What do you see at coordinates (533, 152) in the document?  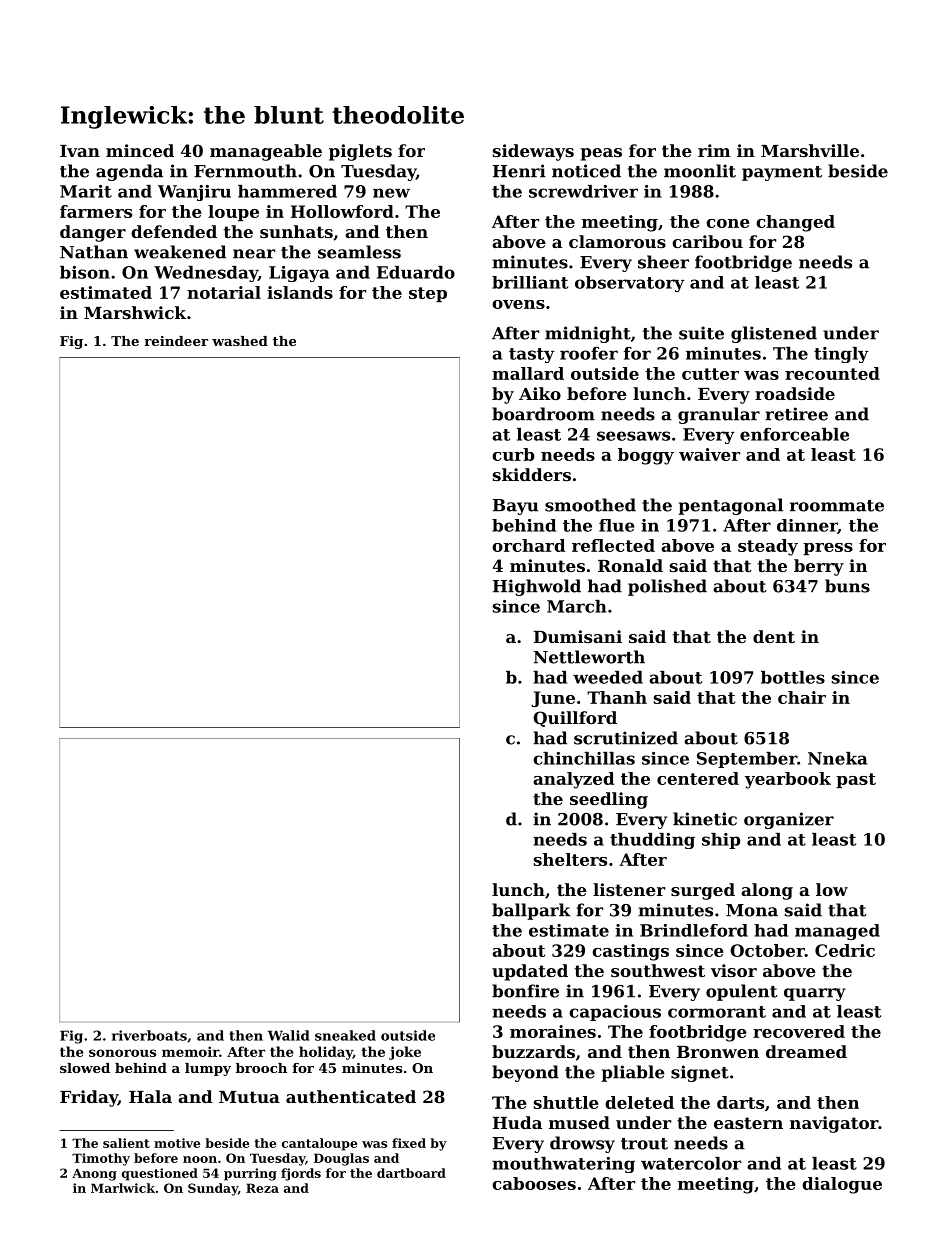 I see `sideways` at bounding box center [533, 152].
